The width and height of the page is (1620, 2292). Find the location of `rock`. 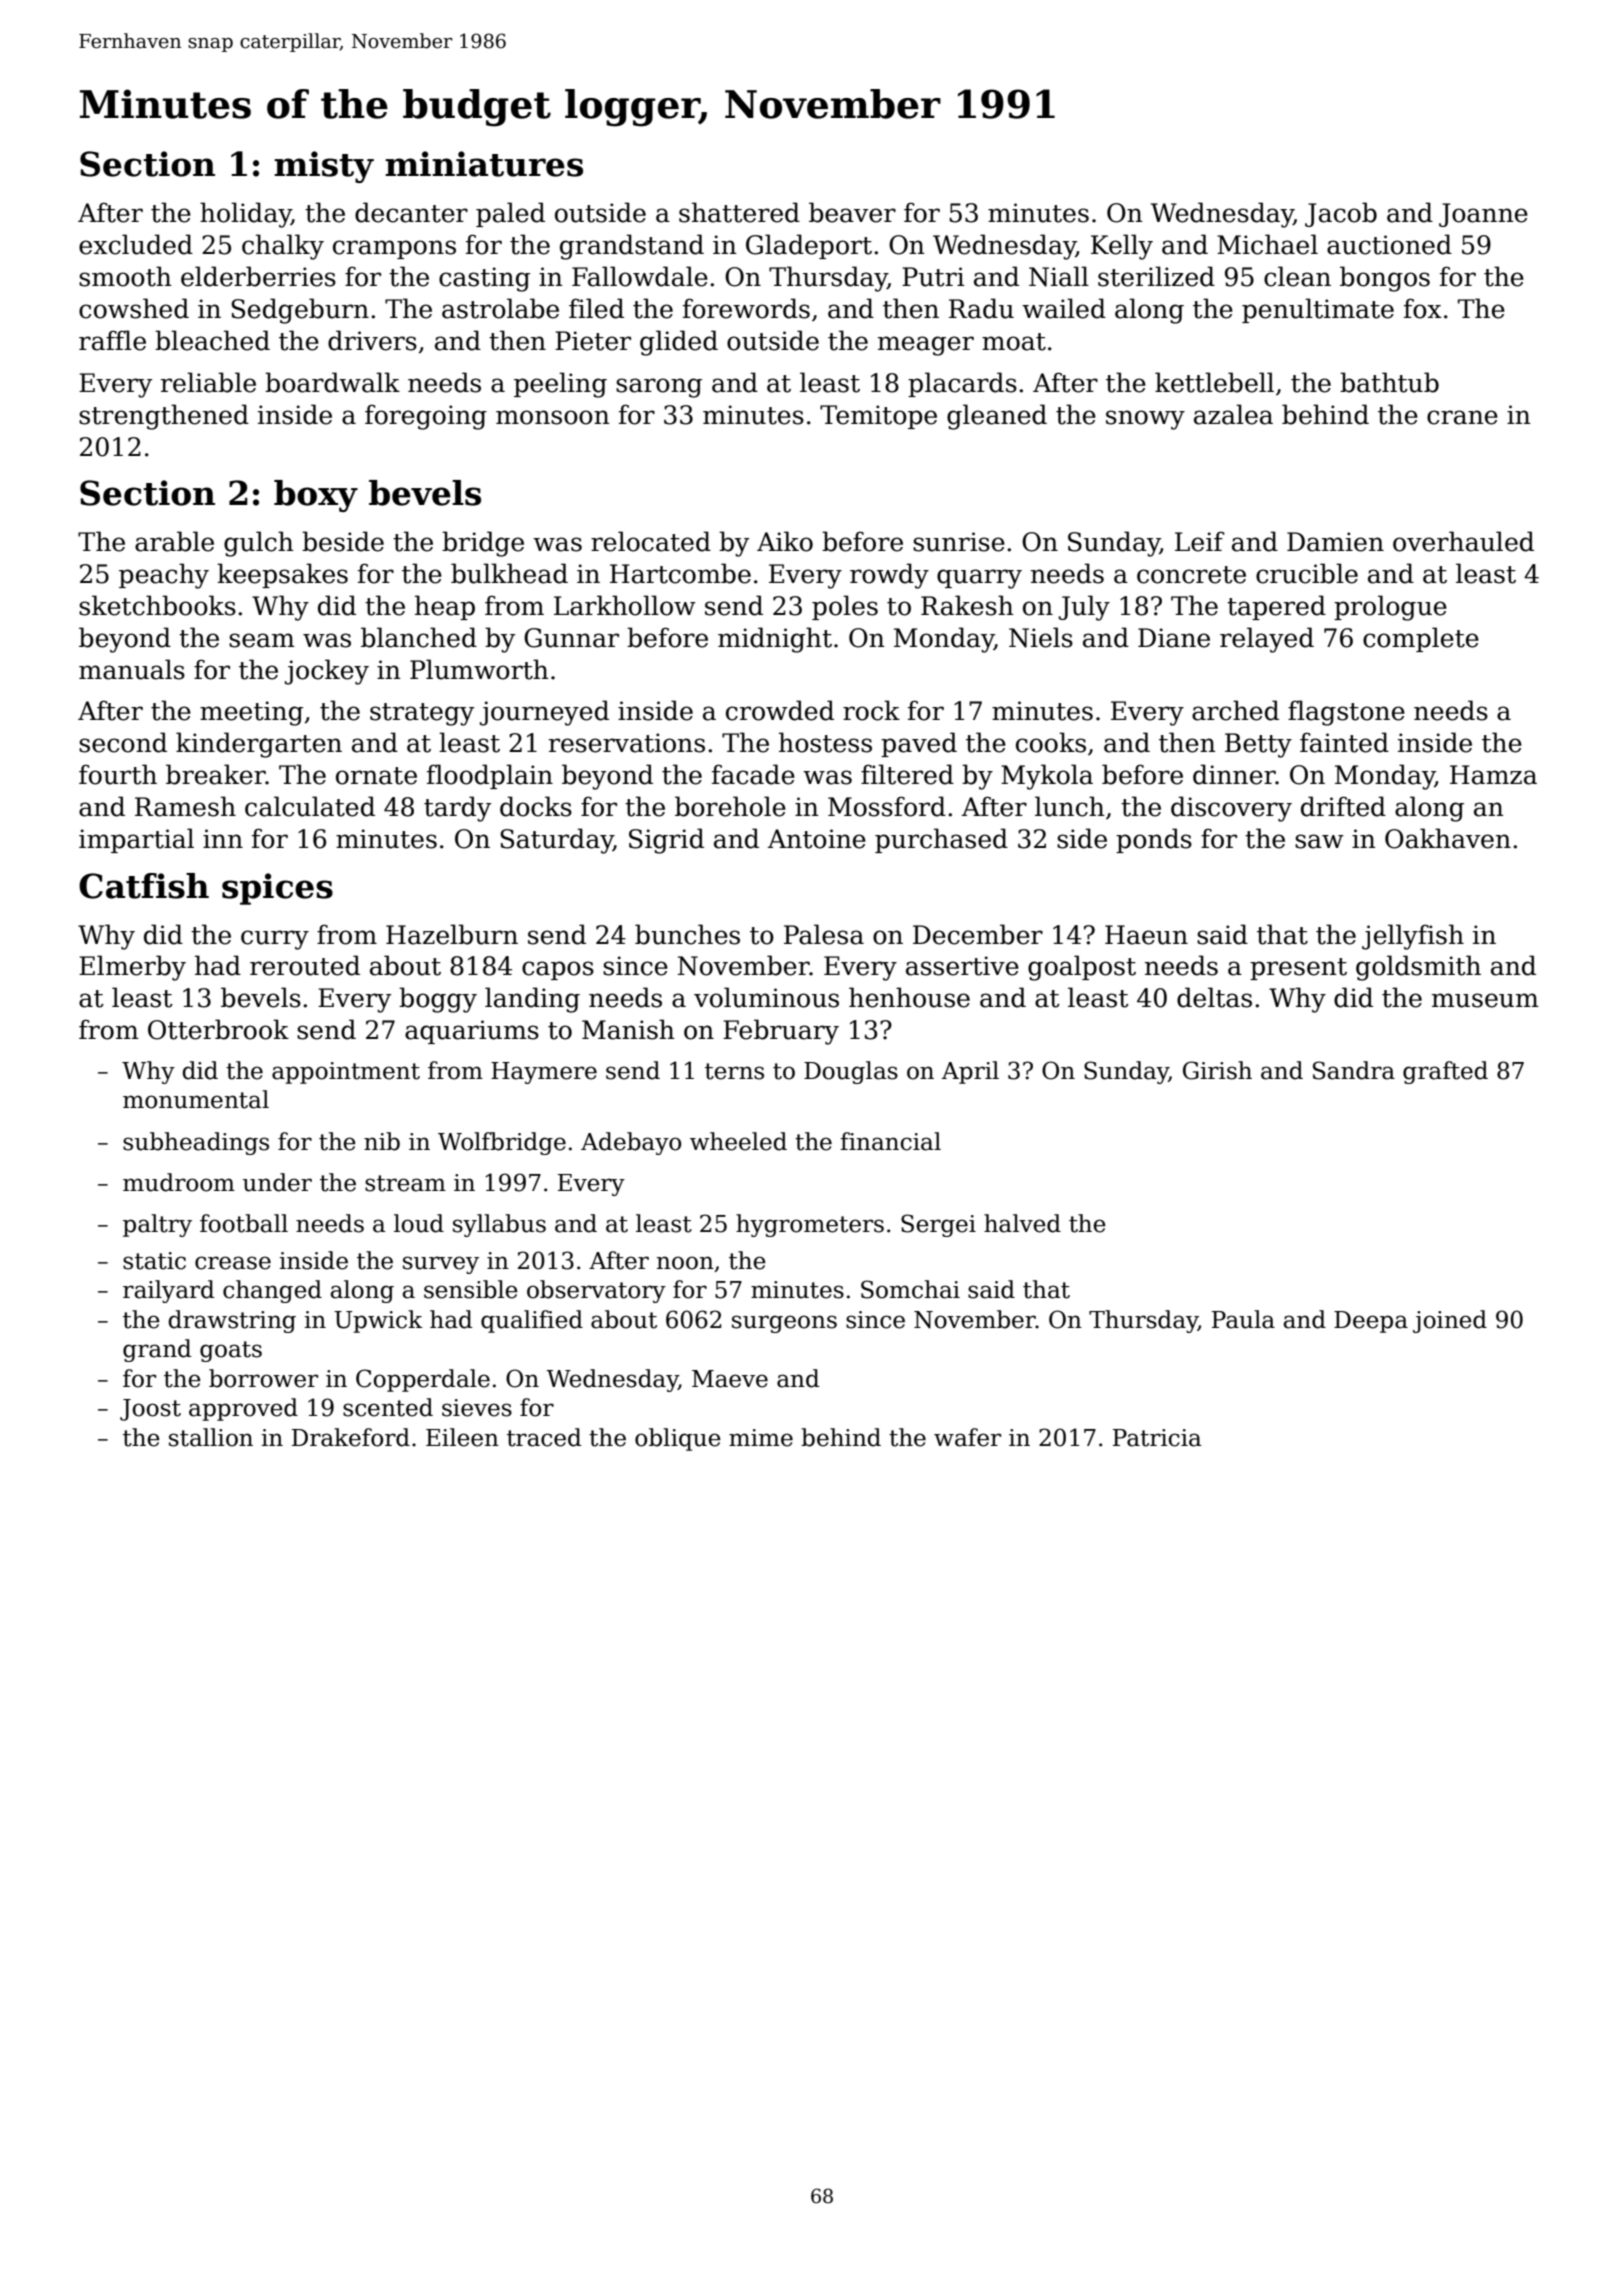

rock is located at coordinates (871, 710).
